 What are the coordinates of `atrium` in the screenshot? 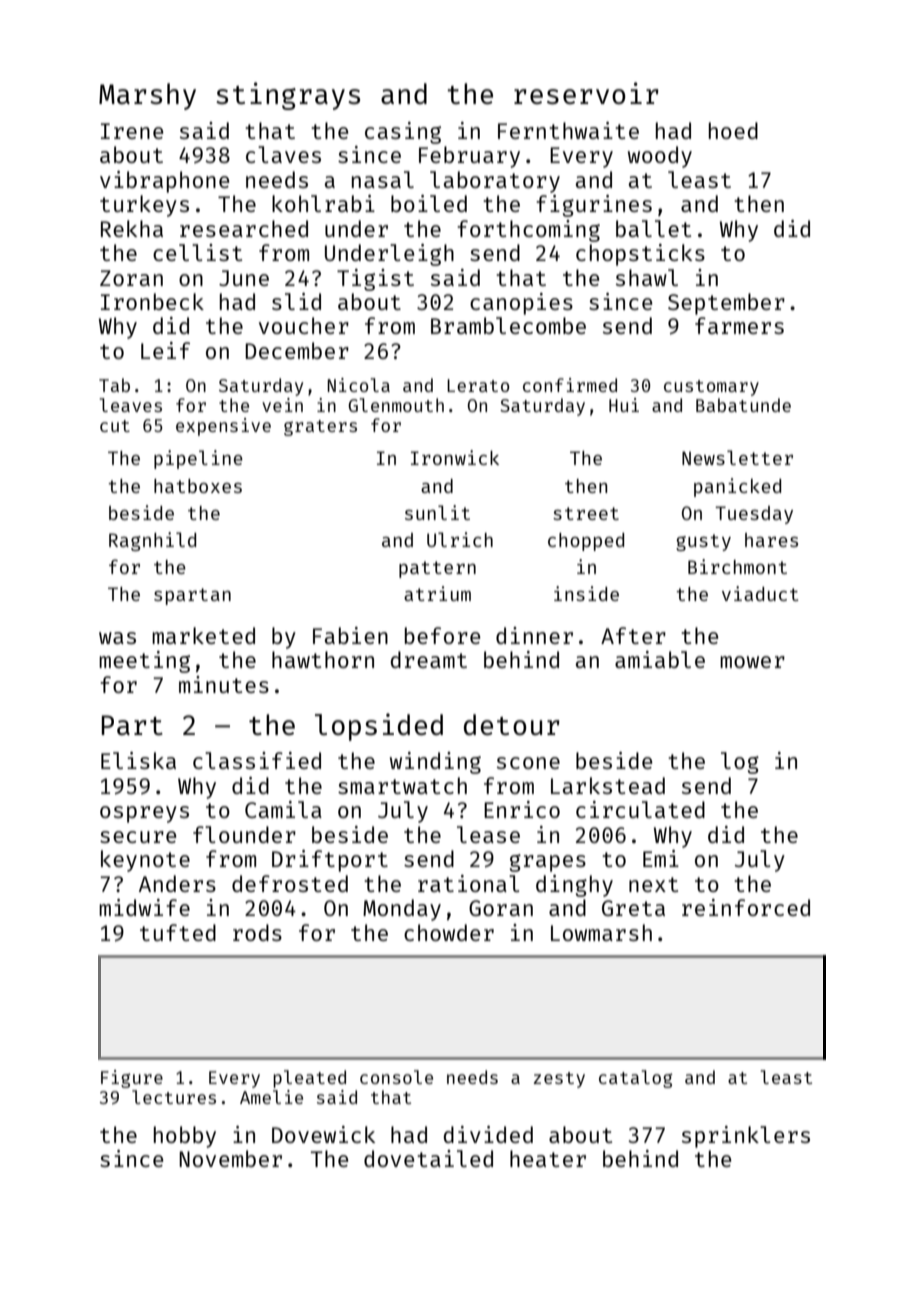 It's located at (437, 593).
